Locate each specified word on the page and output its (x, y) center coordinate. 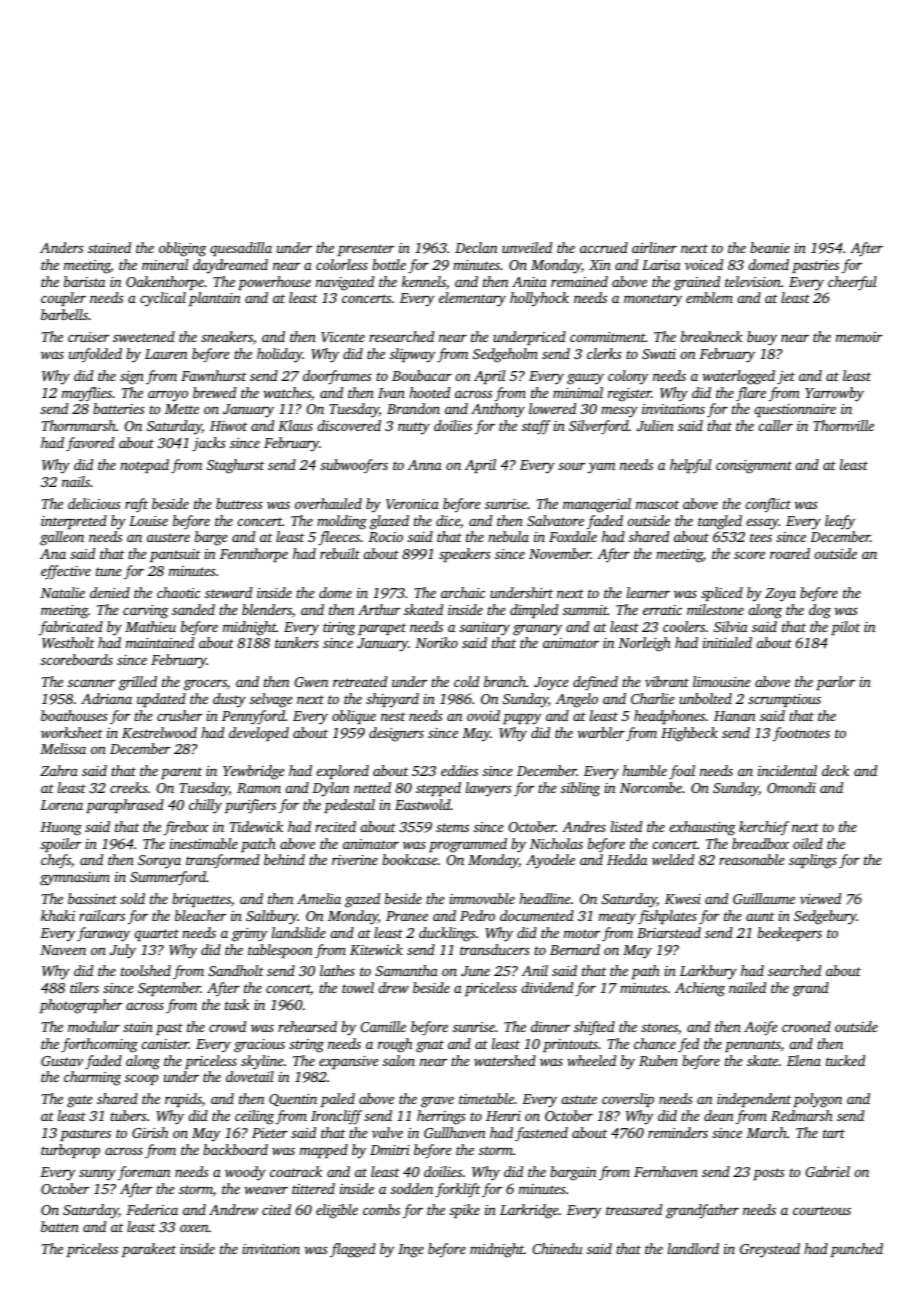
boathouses (74, 715)
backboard (235, 1149)
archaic (463, 592)
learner (648, 592)
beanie (770, 247)
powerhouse (274, 283)
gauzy (585, 379)
